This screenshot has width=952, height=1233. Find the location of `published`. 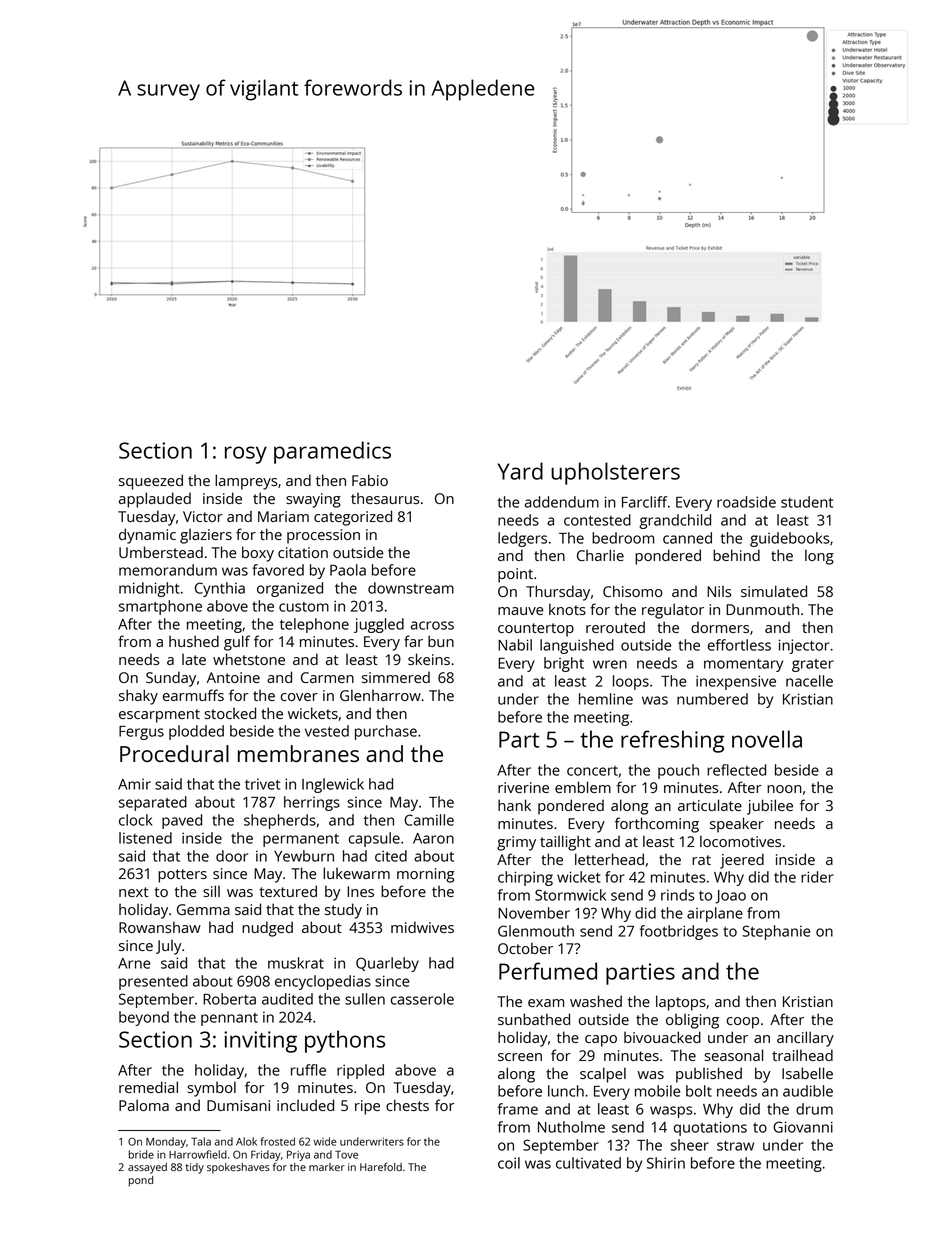

published is located at coordinates (709, 1075).
